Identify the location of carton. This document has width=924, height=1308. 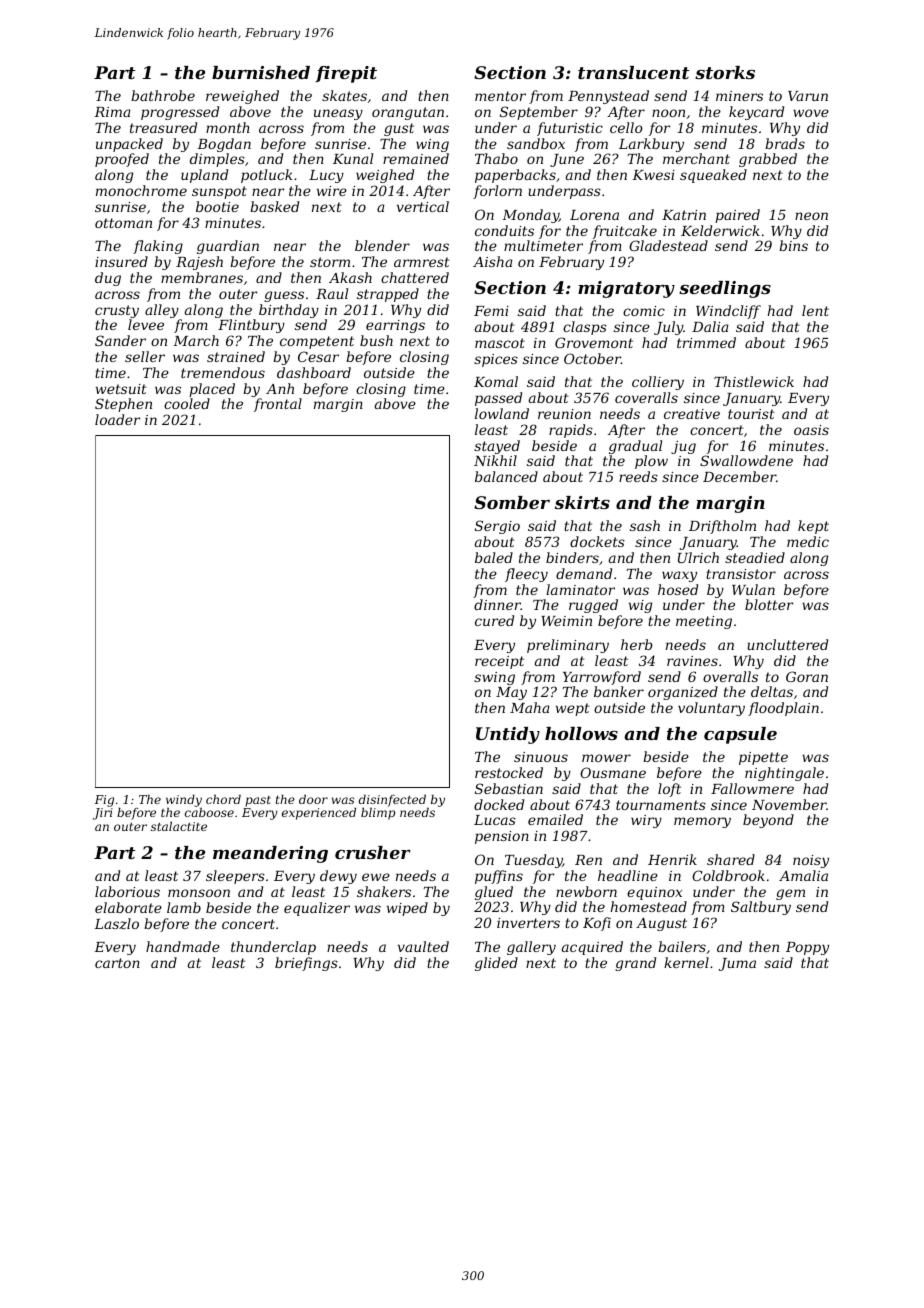
(117, 963).
